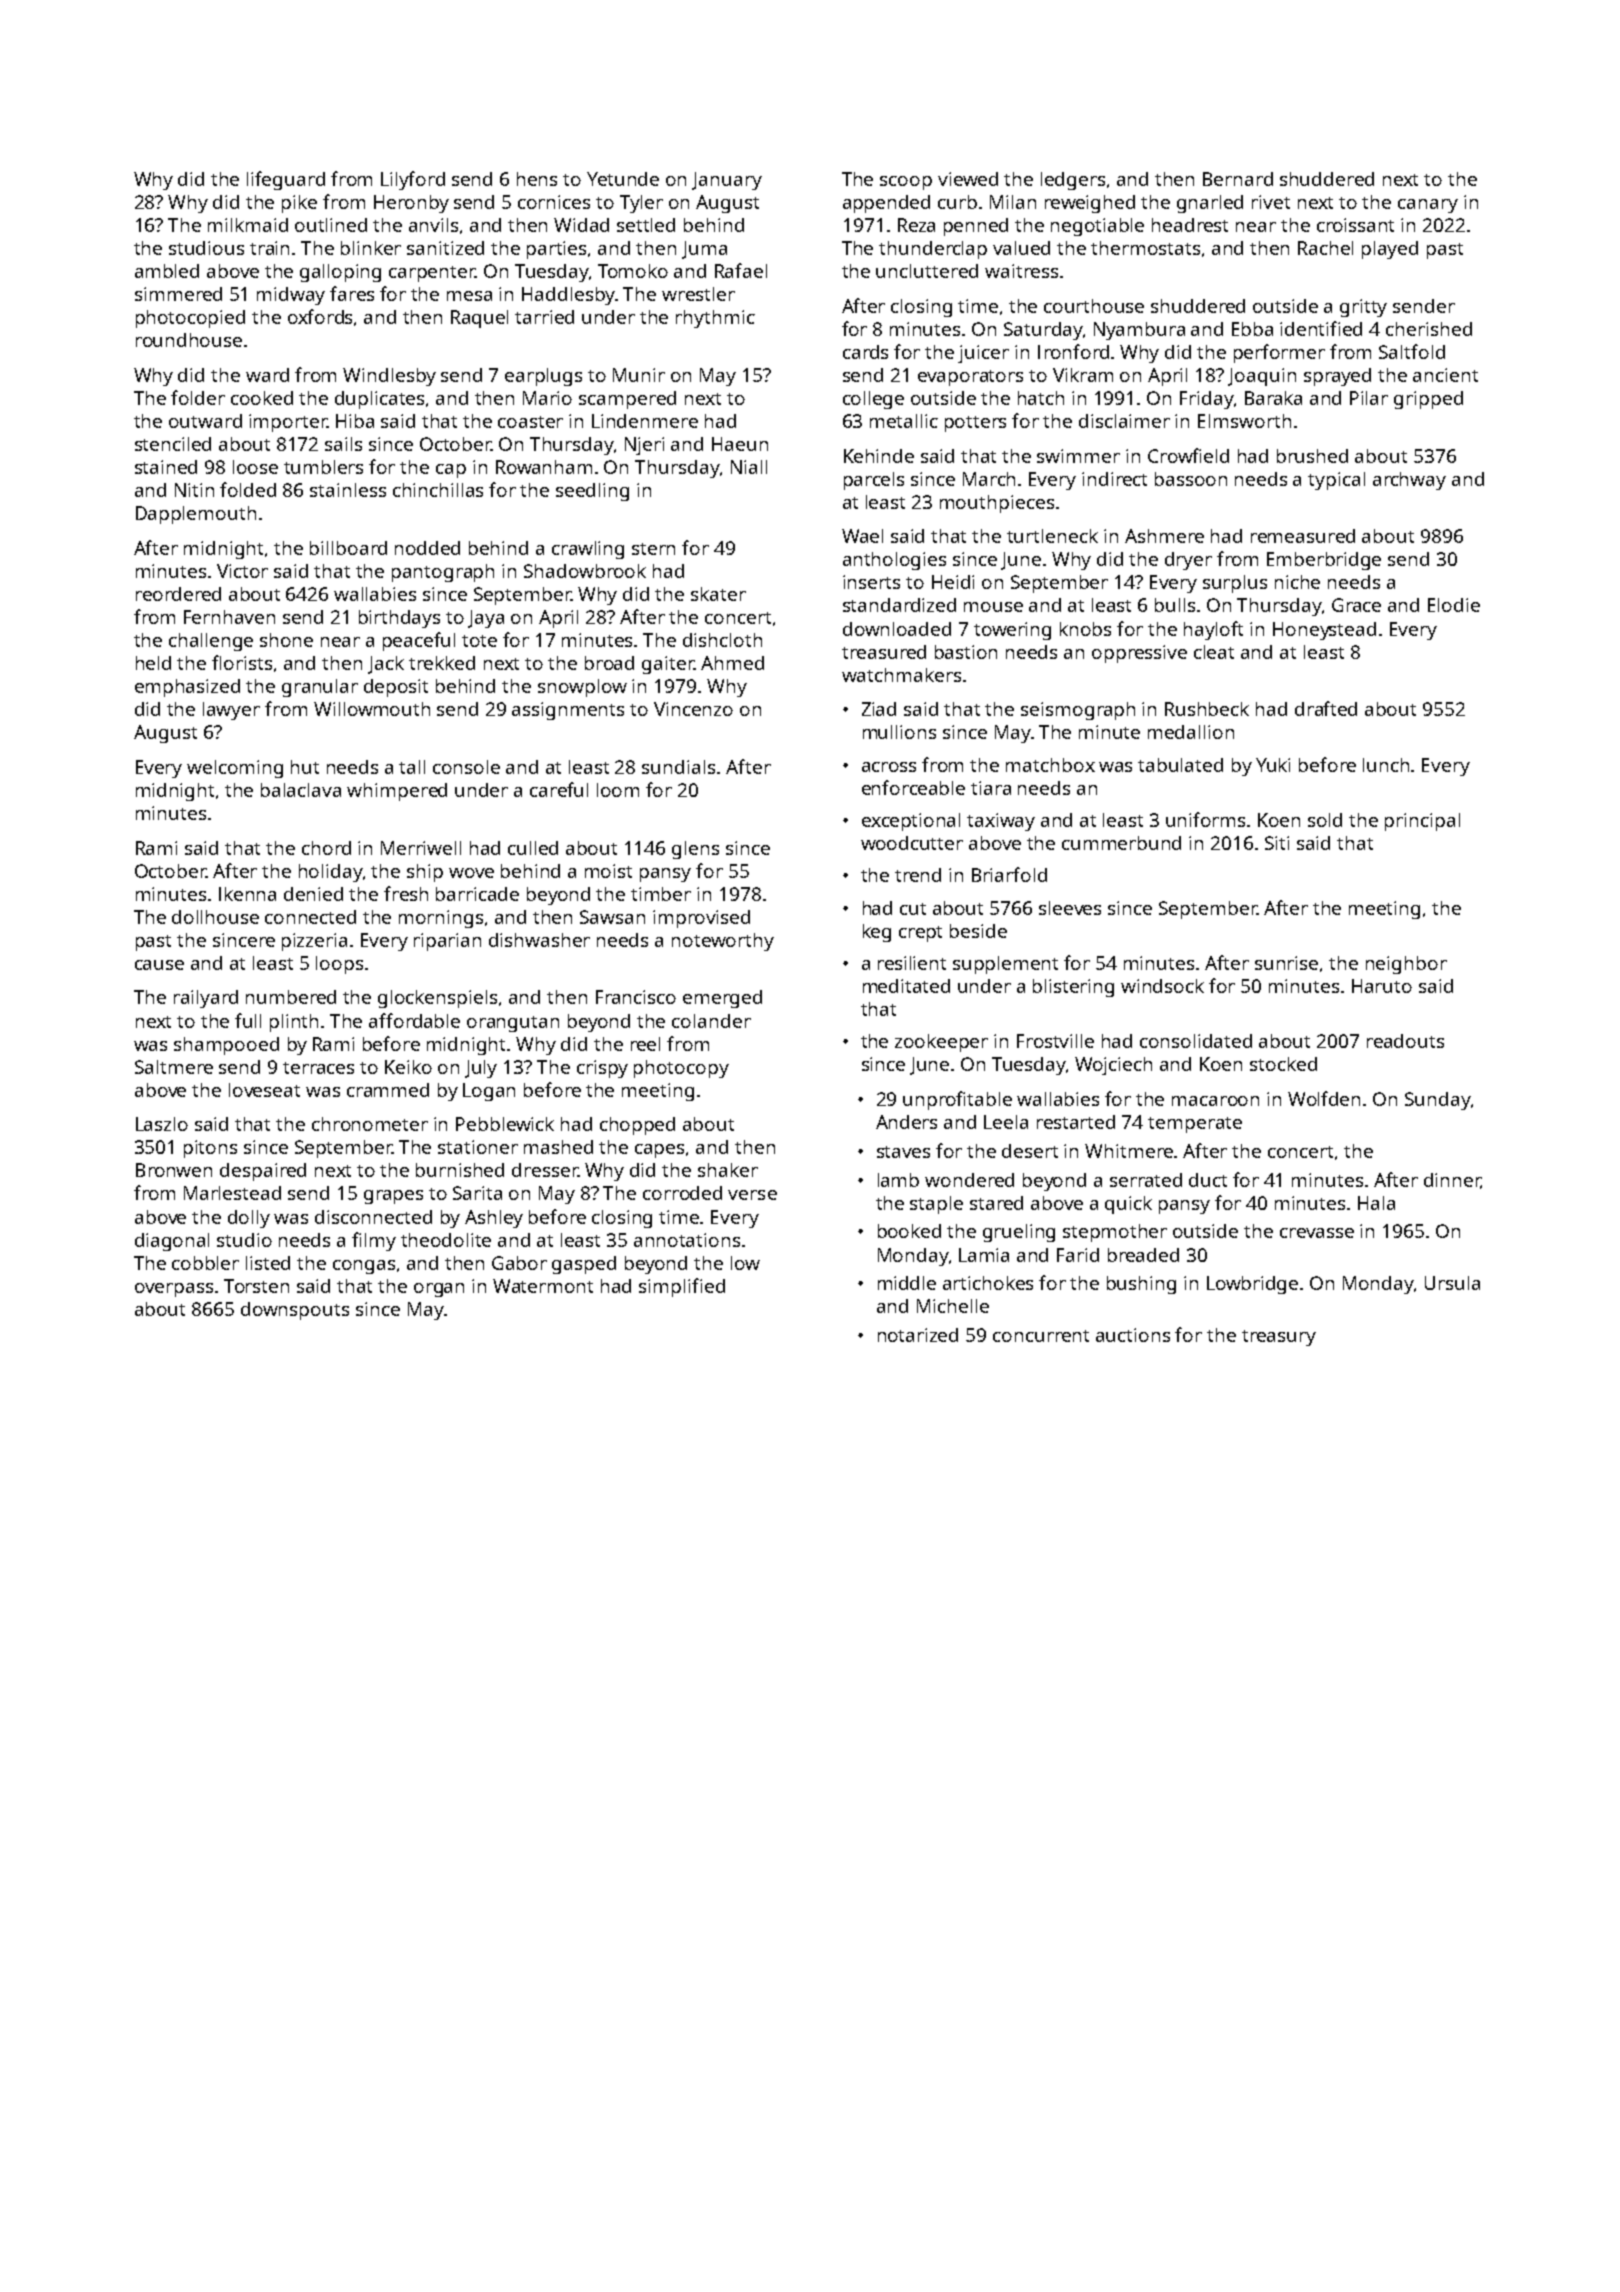 This screenshot has height=2292, width=1620. I want to click on shone, so click(286, 640).
